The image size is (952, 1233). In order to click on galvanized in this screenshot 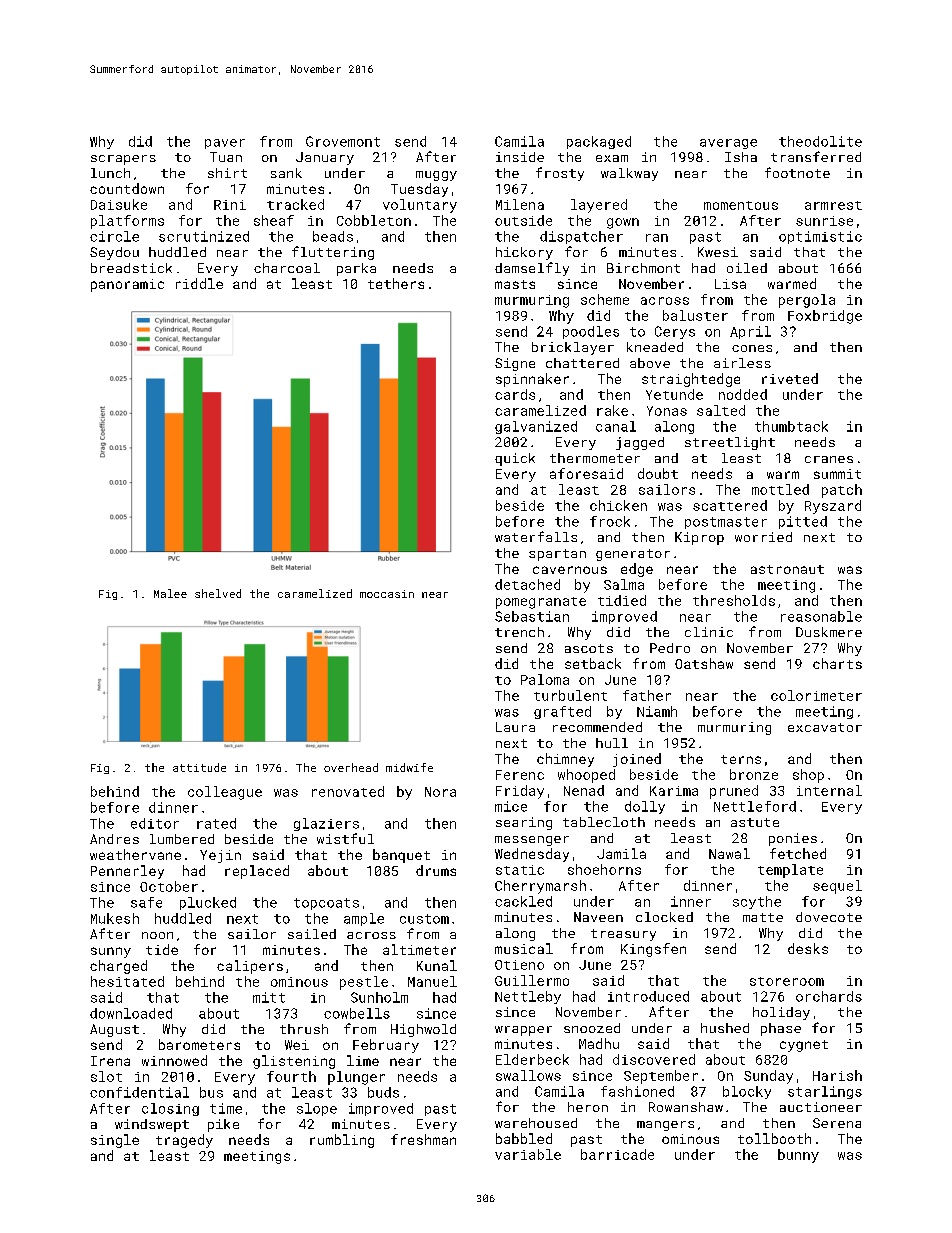, I will do `click(536, 427)`.
